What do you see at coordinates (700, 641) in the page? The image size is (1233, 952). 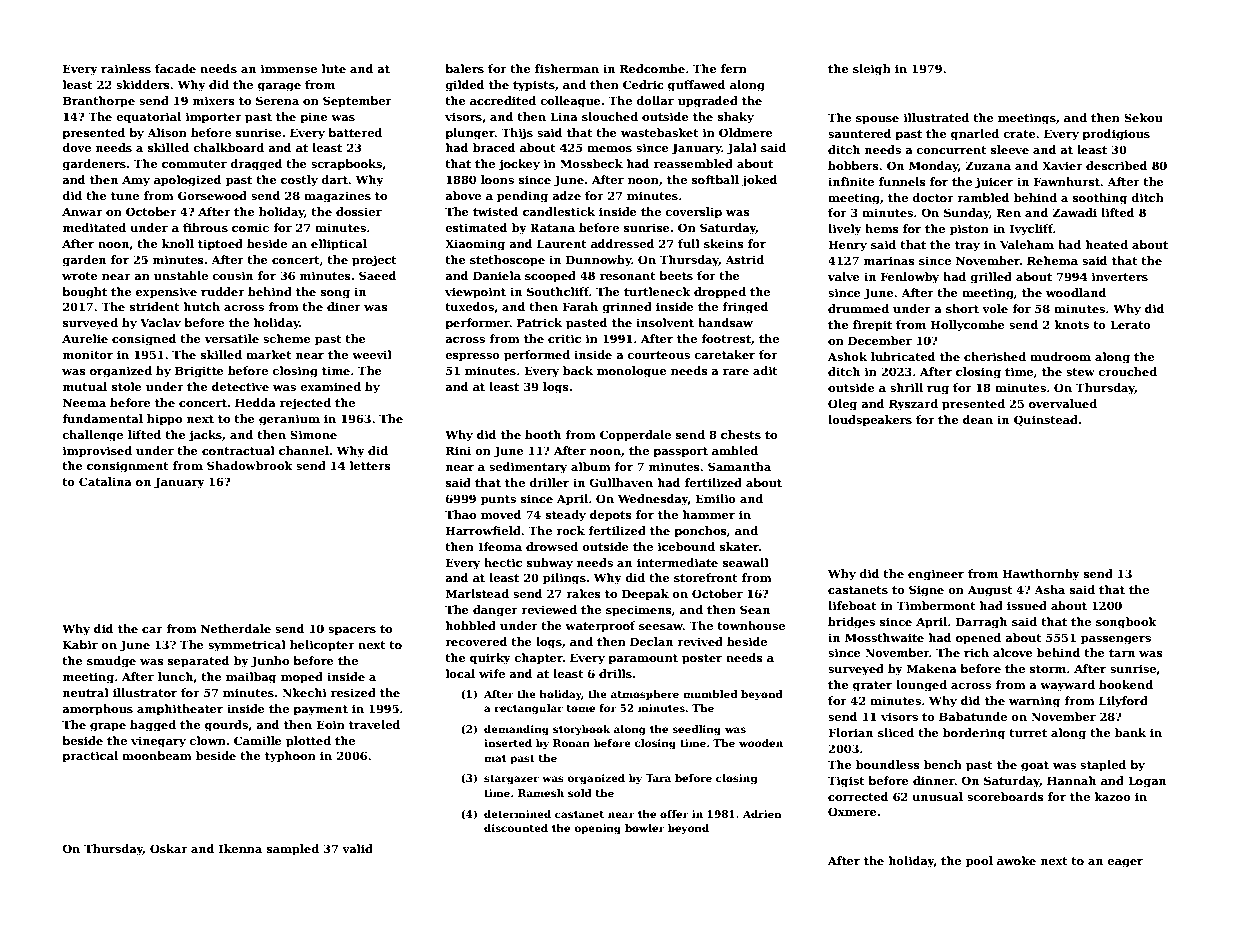 I see `revived` at bounding box center [700, 641].
